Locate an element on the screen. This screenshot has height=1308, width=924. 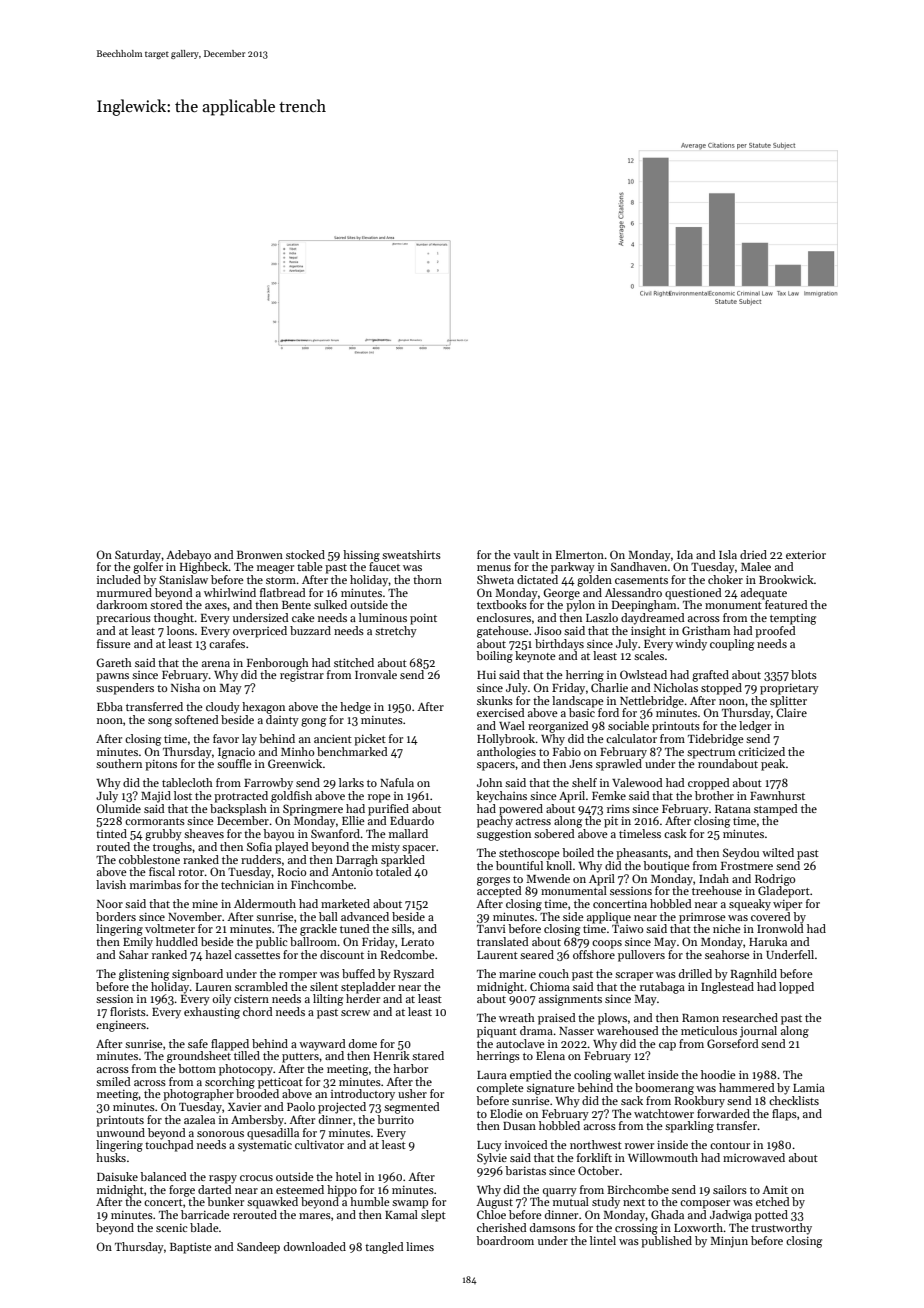
Elmerton is located at coordinates (580, 554).
